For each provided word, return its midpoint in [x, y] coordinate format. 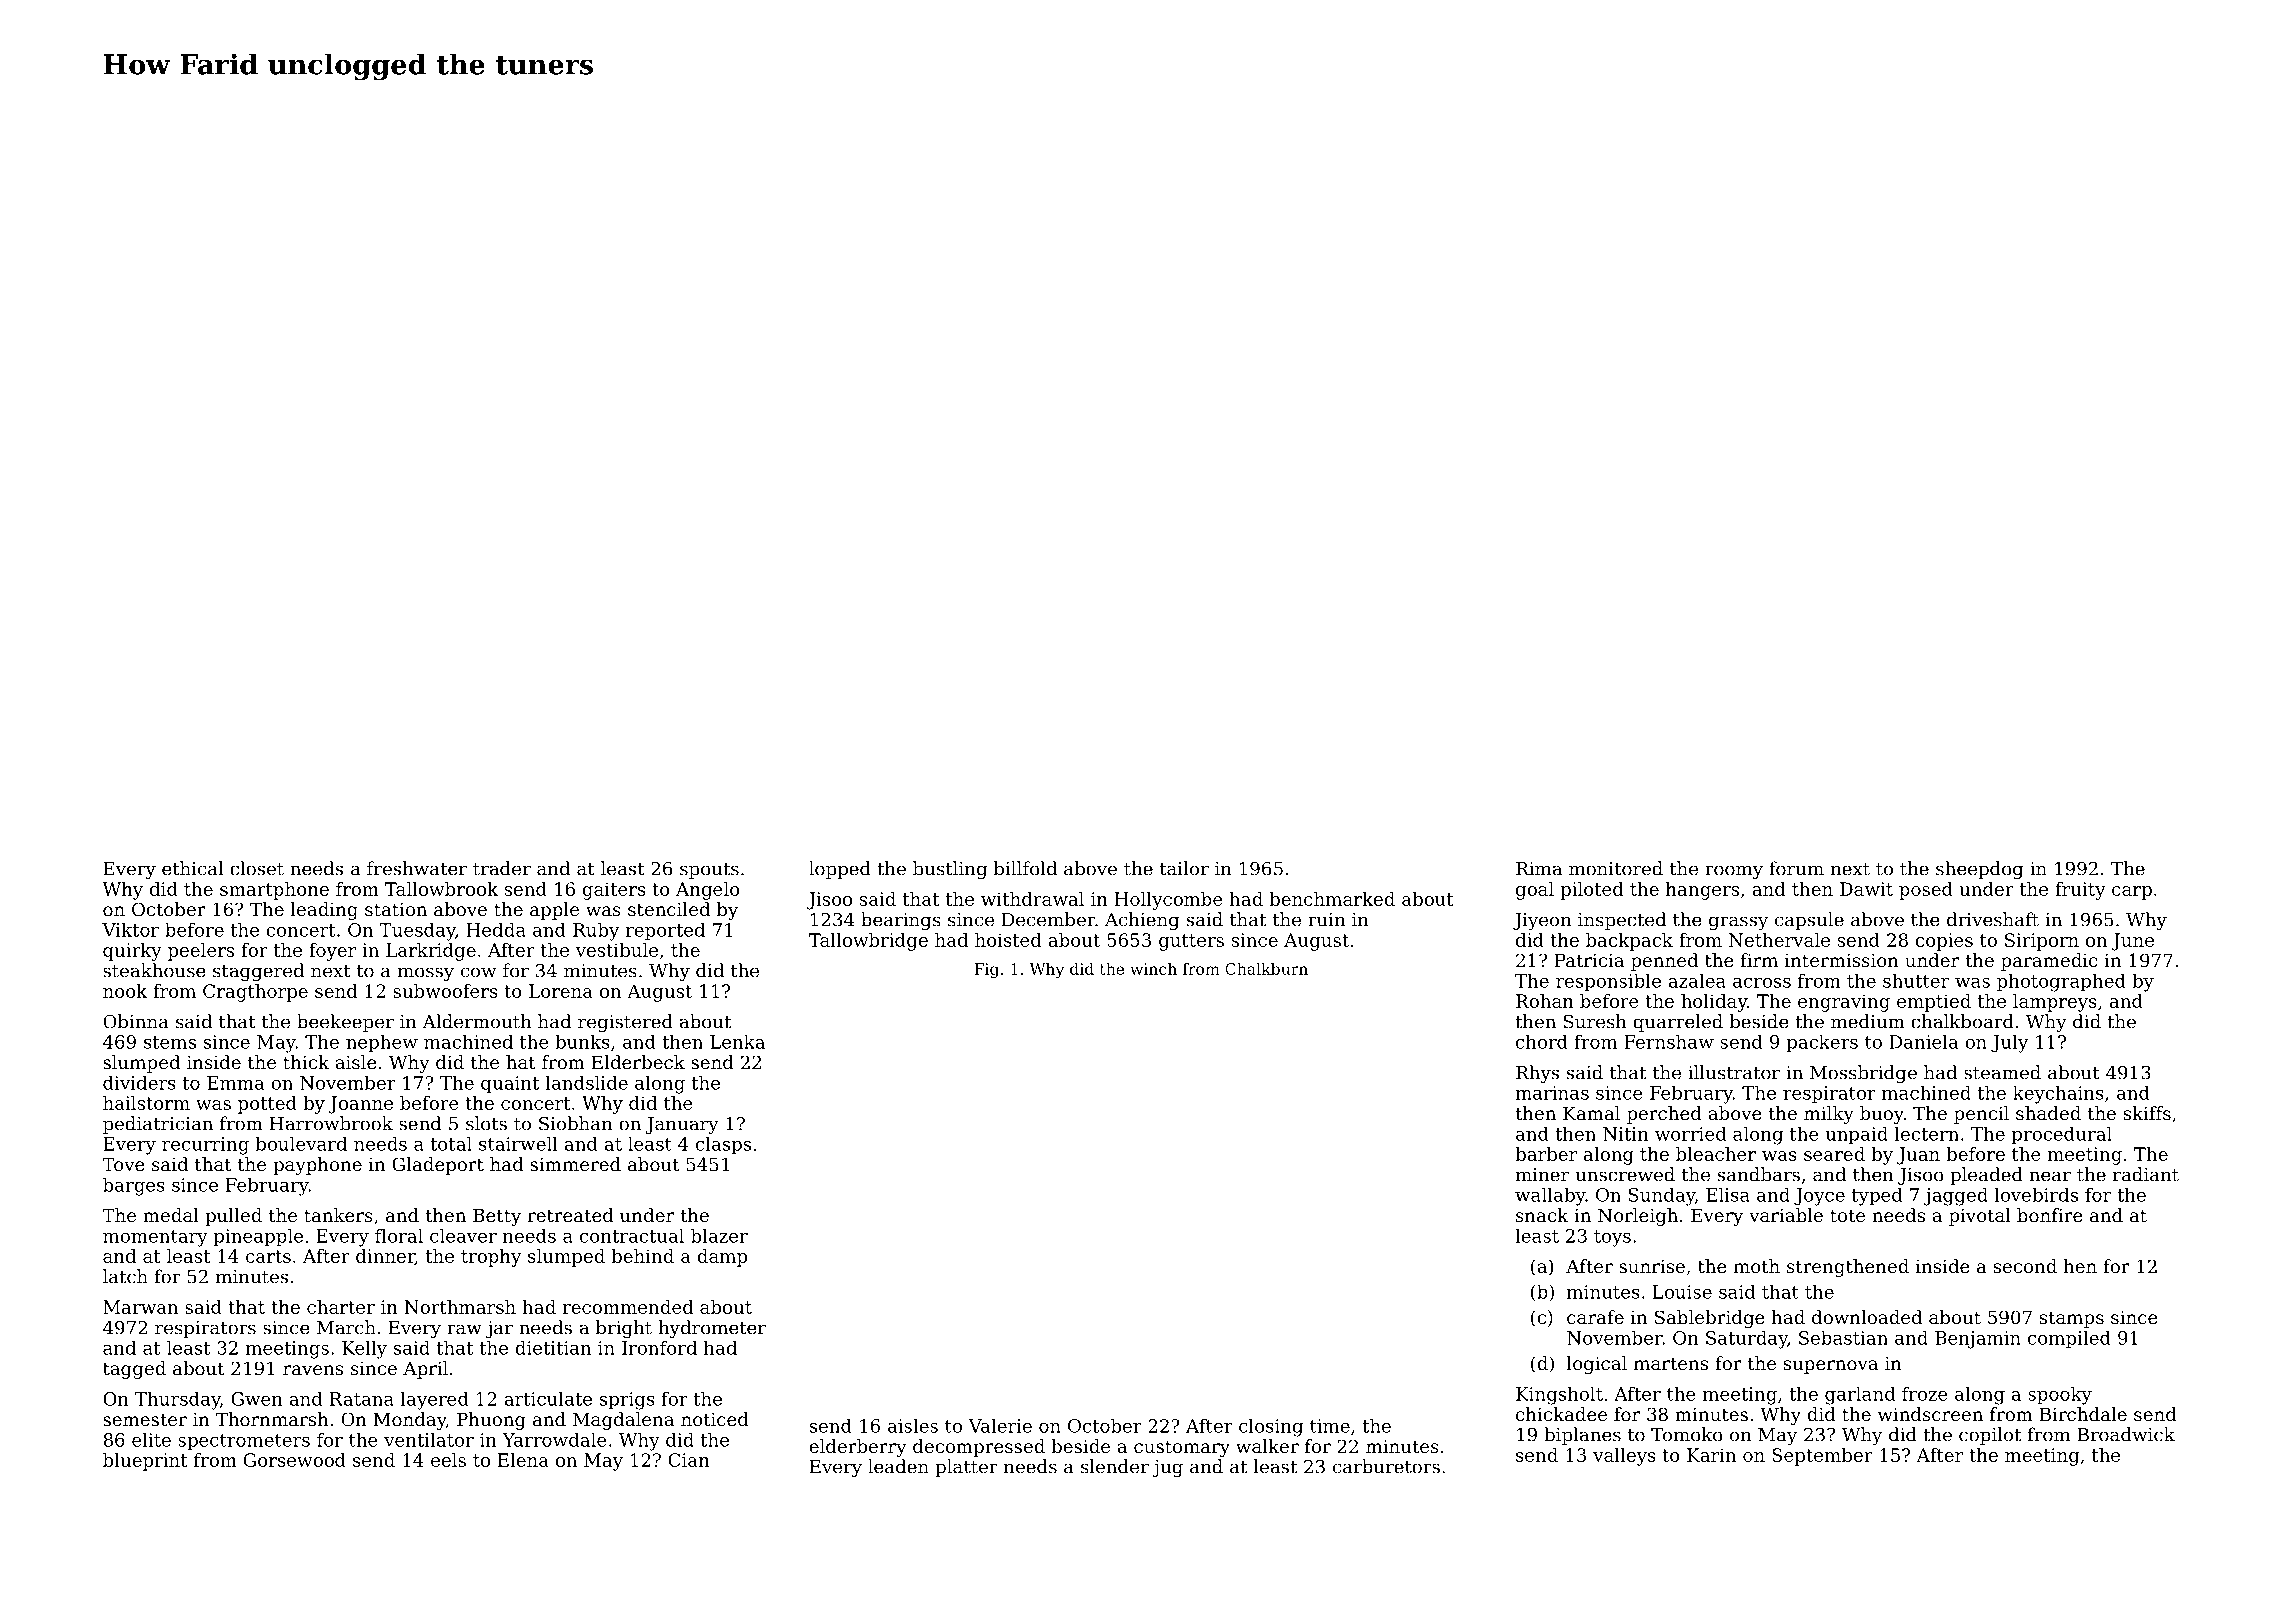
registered [625, 1023]
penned [1664, 962]
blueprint [145, 1462]
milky [1829, 1115]
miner [1542, 1175]
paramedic [2049, 962]
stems [170, 1042]
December [1048, 919]
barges [134, 1186]
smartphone [274, 891]
